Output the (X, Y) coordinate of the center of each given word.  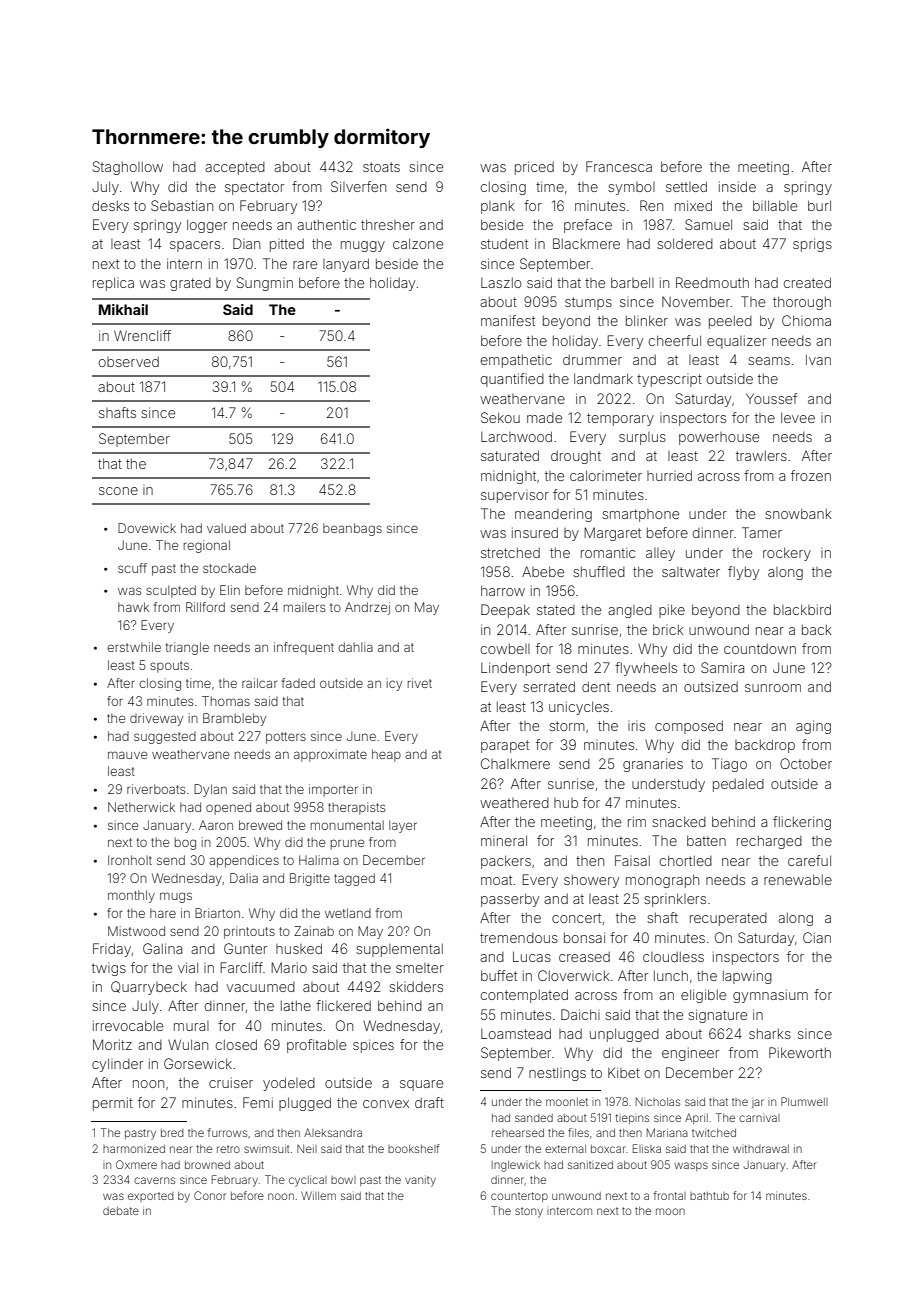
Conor (210, 1195)
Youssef (771, 398)
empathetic (516, 361)
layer (403, 826)
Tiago (729, 765)
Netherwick (141, 807)
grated (190, 284)
